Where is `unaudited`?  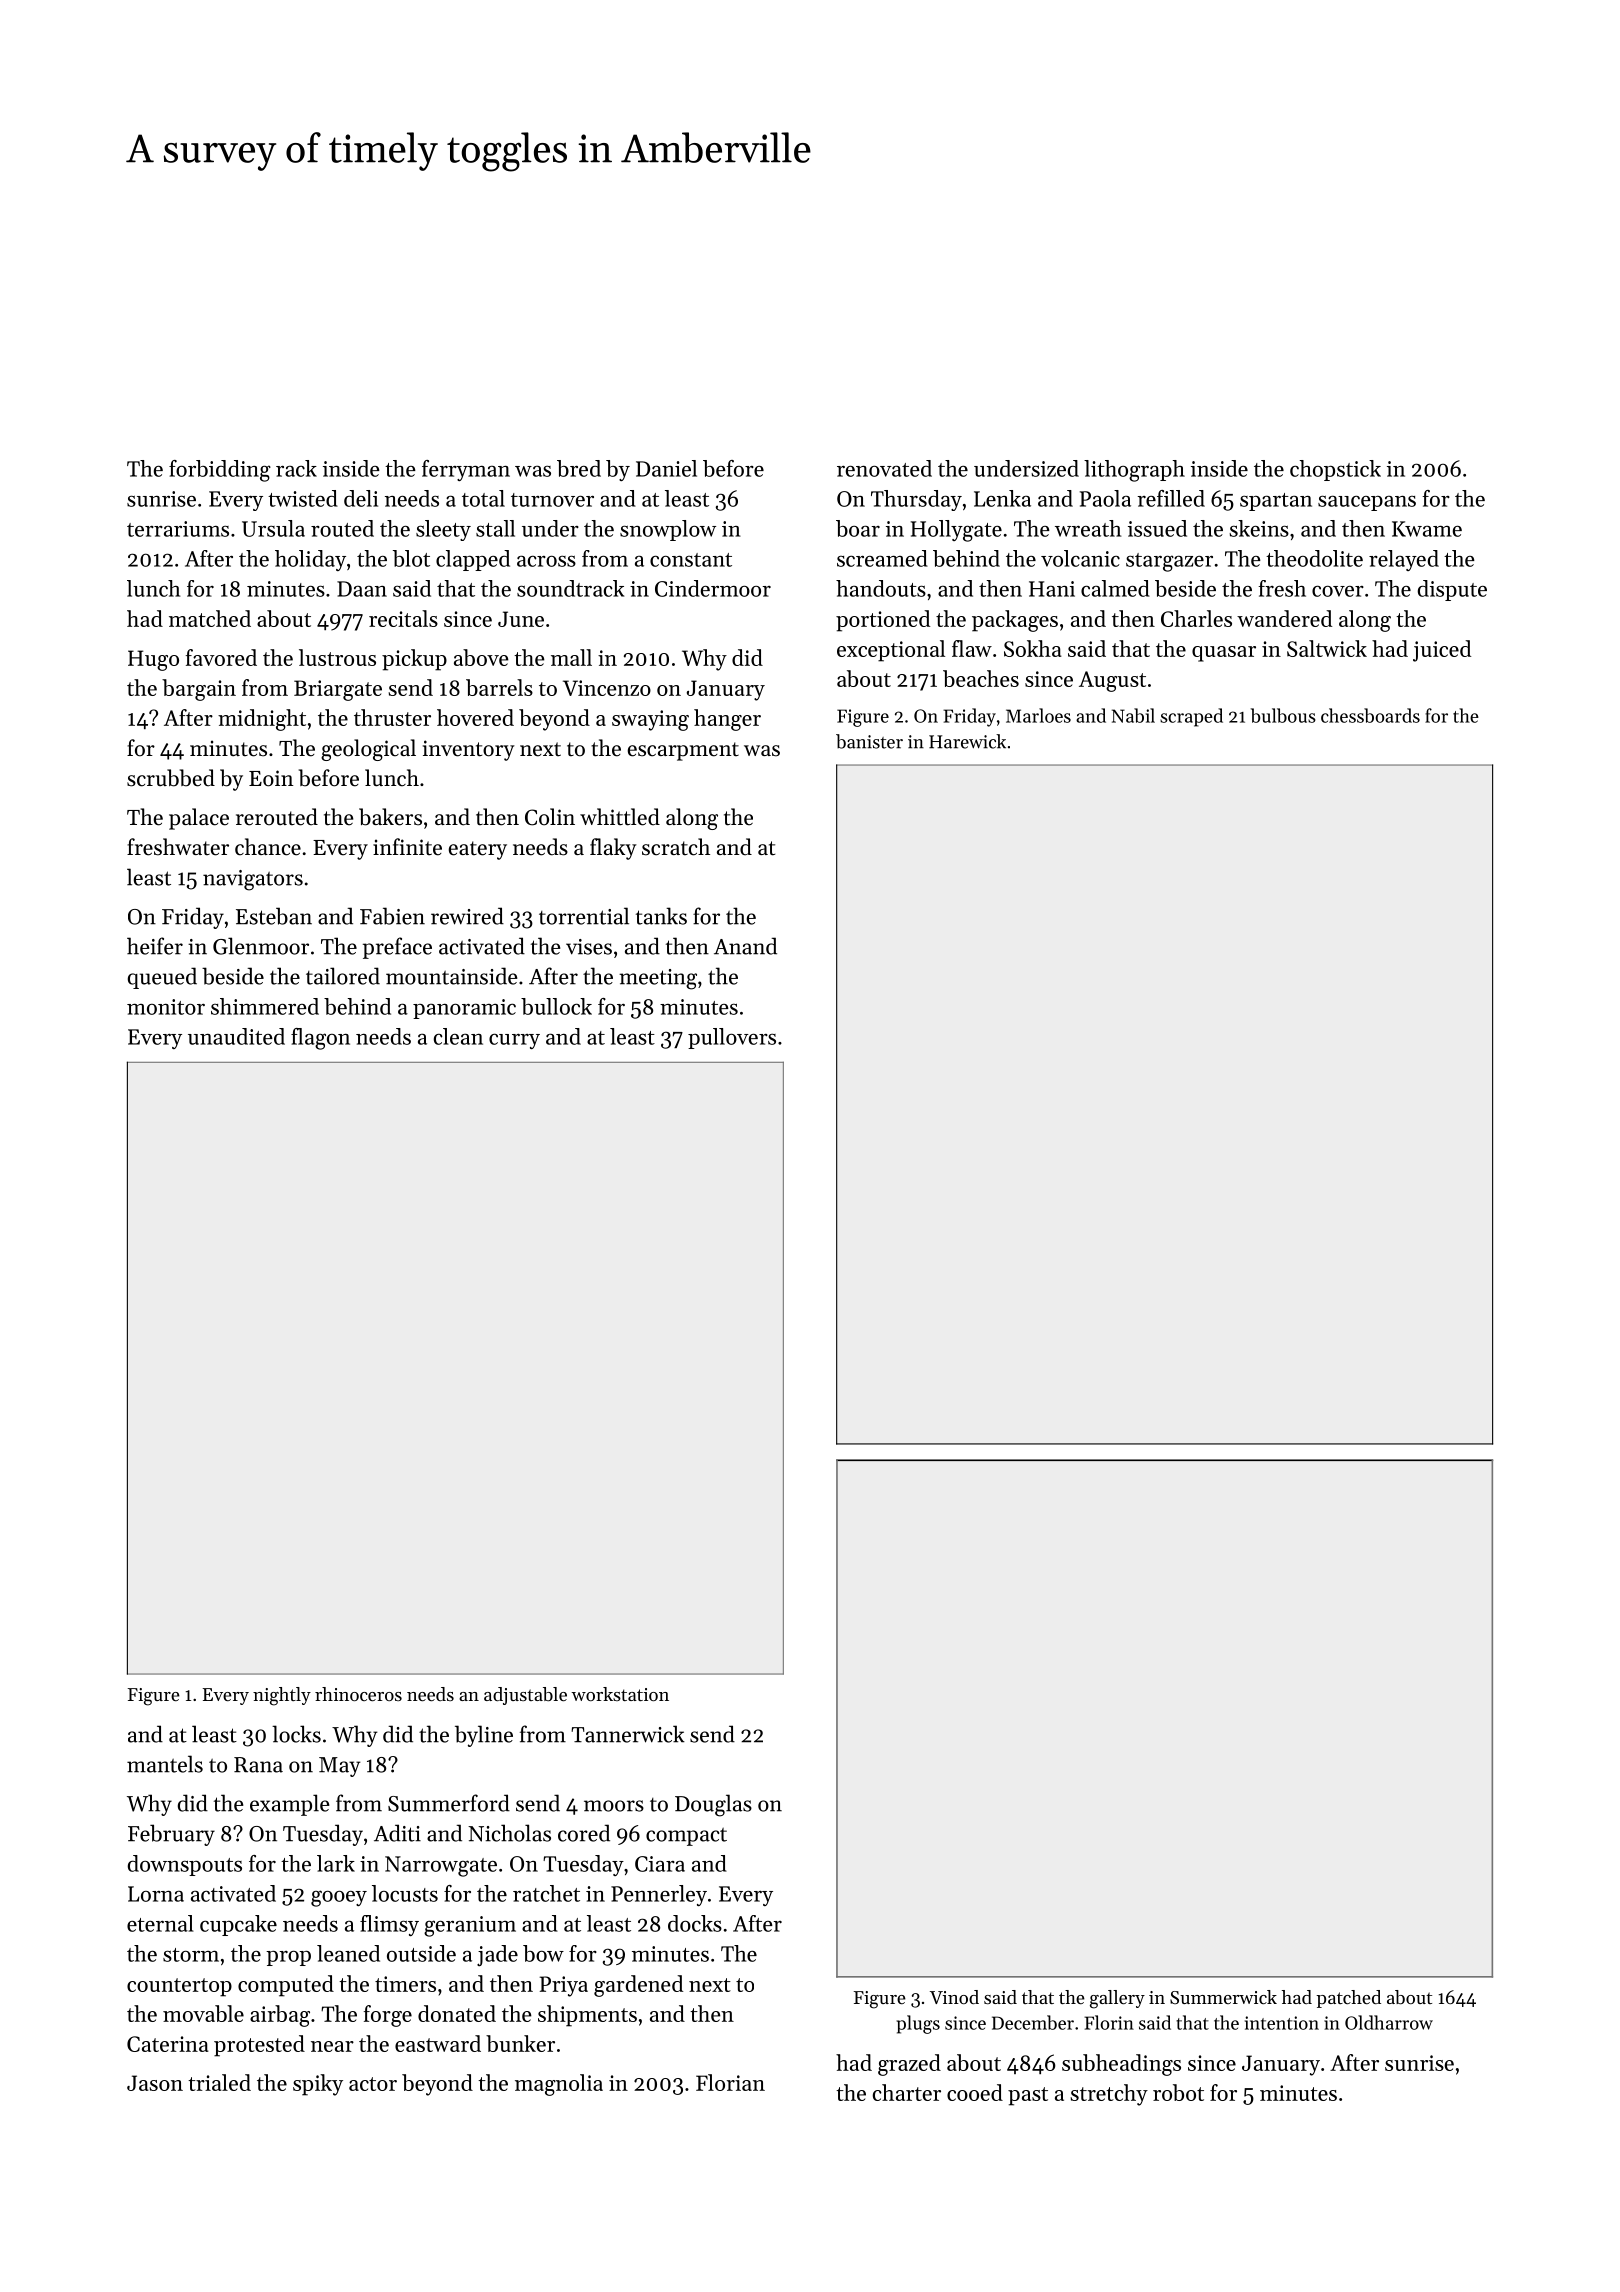 unaudited is located at coordinates (236, 1036).
